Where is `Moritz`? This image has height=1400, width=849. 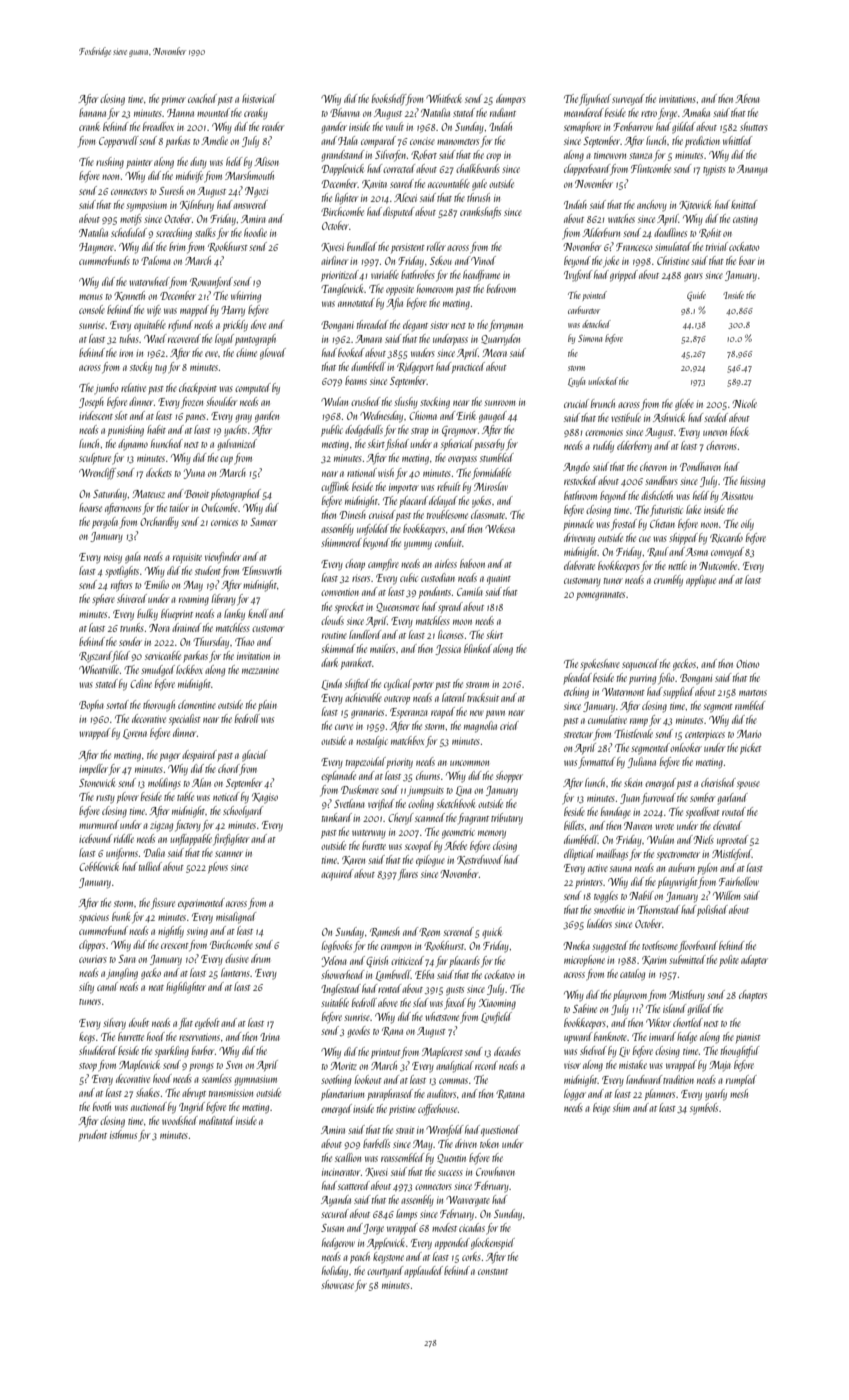 Moritz is located at coordinates (343, 1066).
